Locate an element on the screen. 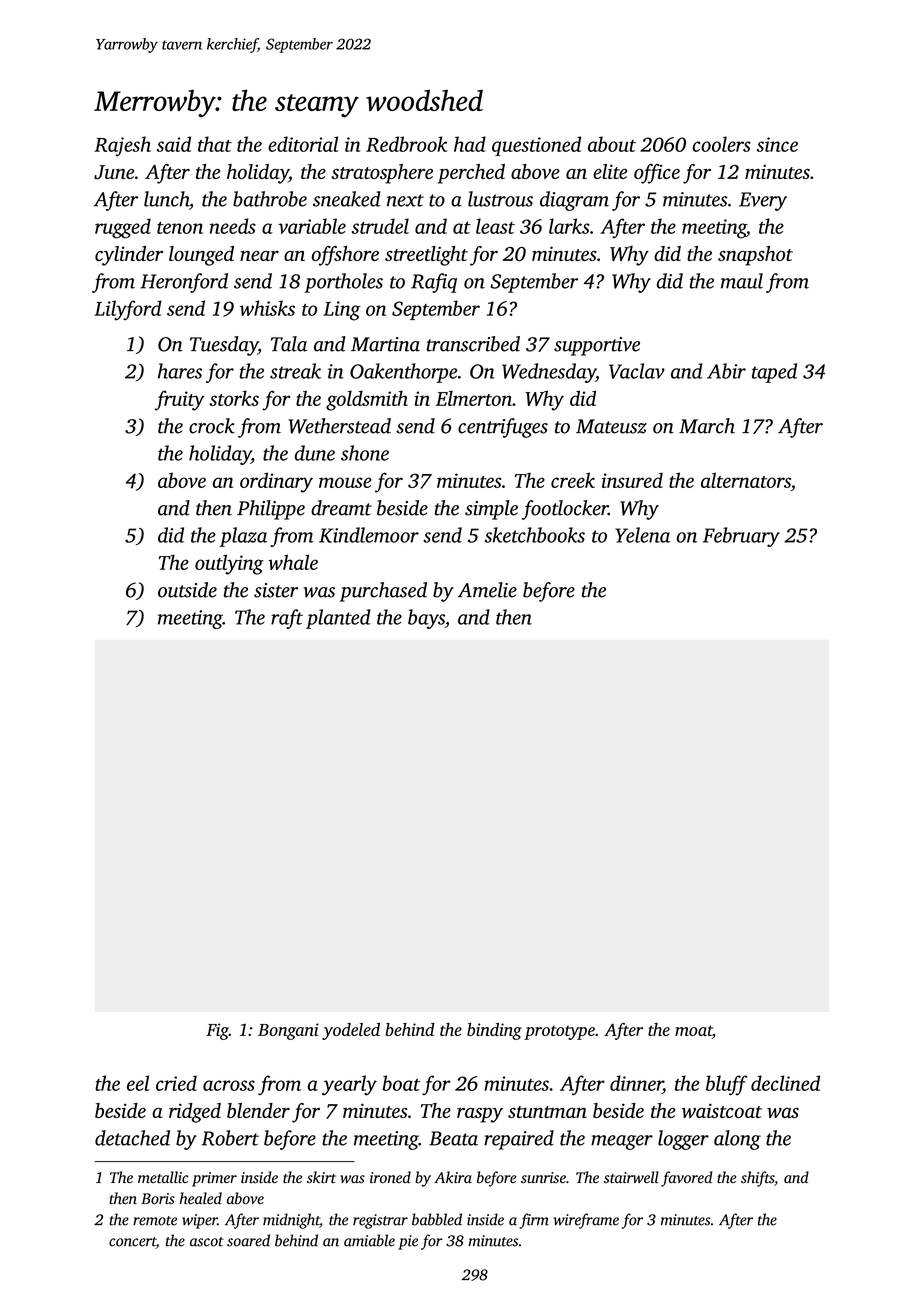  Redbrook is located at coordinates (406, 144).
